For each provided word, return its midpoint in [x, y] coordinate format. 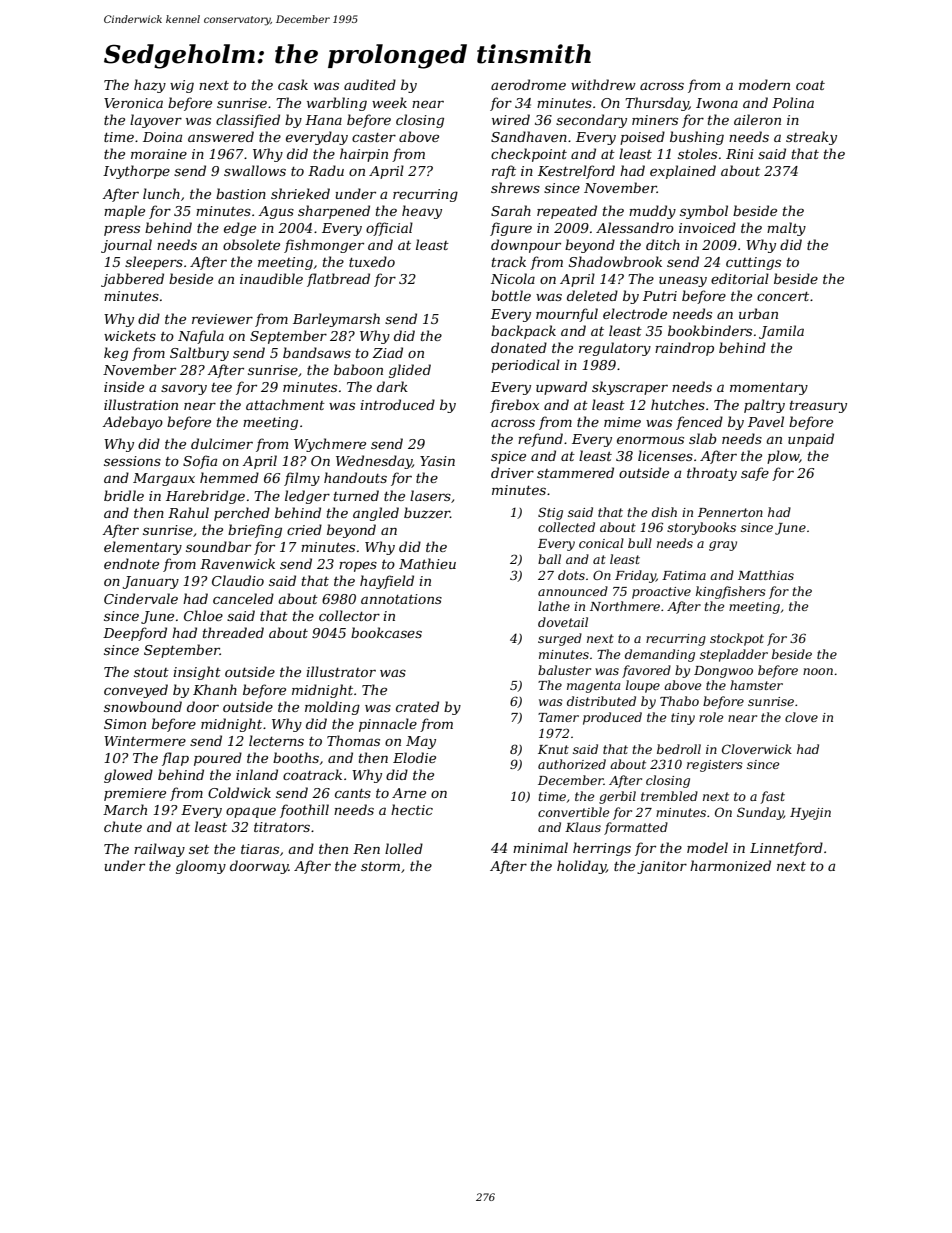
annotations [401, 599]
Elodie [414, 757]
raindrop [684, 349]
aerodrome [528, 84]
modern [764, 84]
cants [353, 793]
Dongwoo [723, 672]
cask [293, 84]
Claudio [238, 580]
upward [561, 388]
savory [184, 389]
